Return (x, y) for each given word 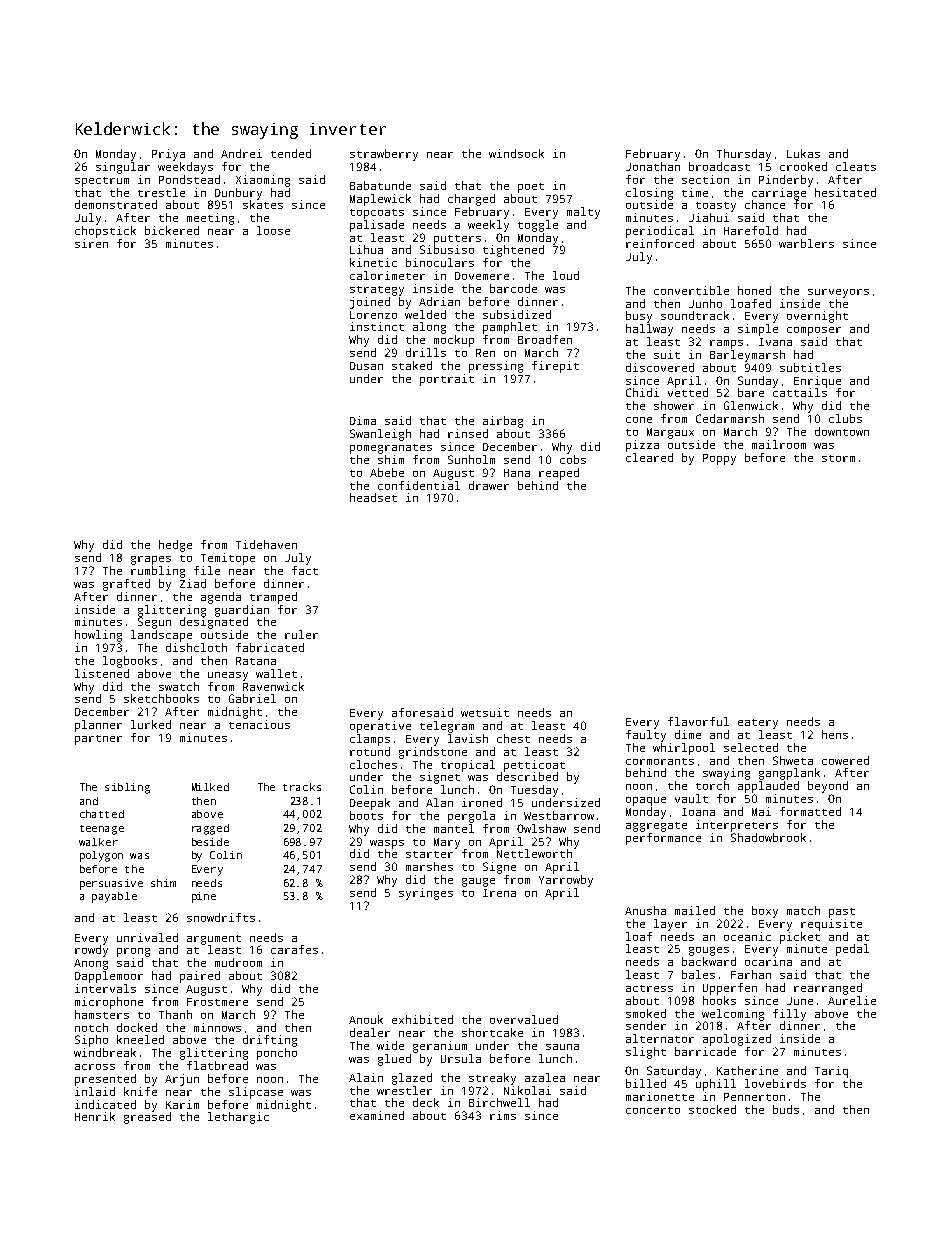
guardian (242, 611)
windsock (516, 153)
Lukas (803, 153)
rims (503, 1115)
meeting (210, 219)
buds (786, 1109)
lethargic (238, 1118)
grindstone (433, 753)
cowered (845, 760)
